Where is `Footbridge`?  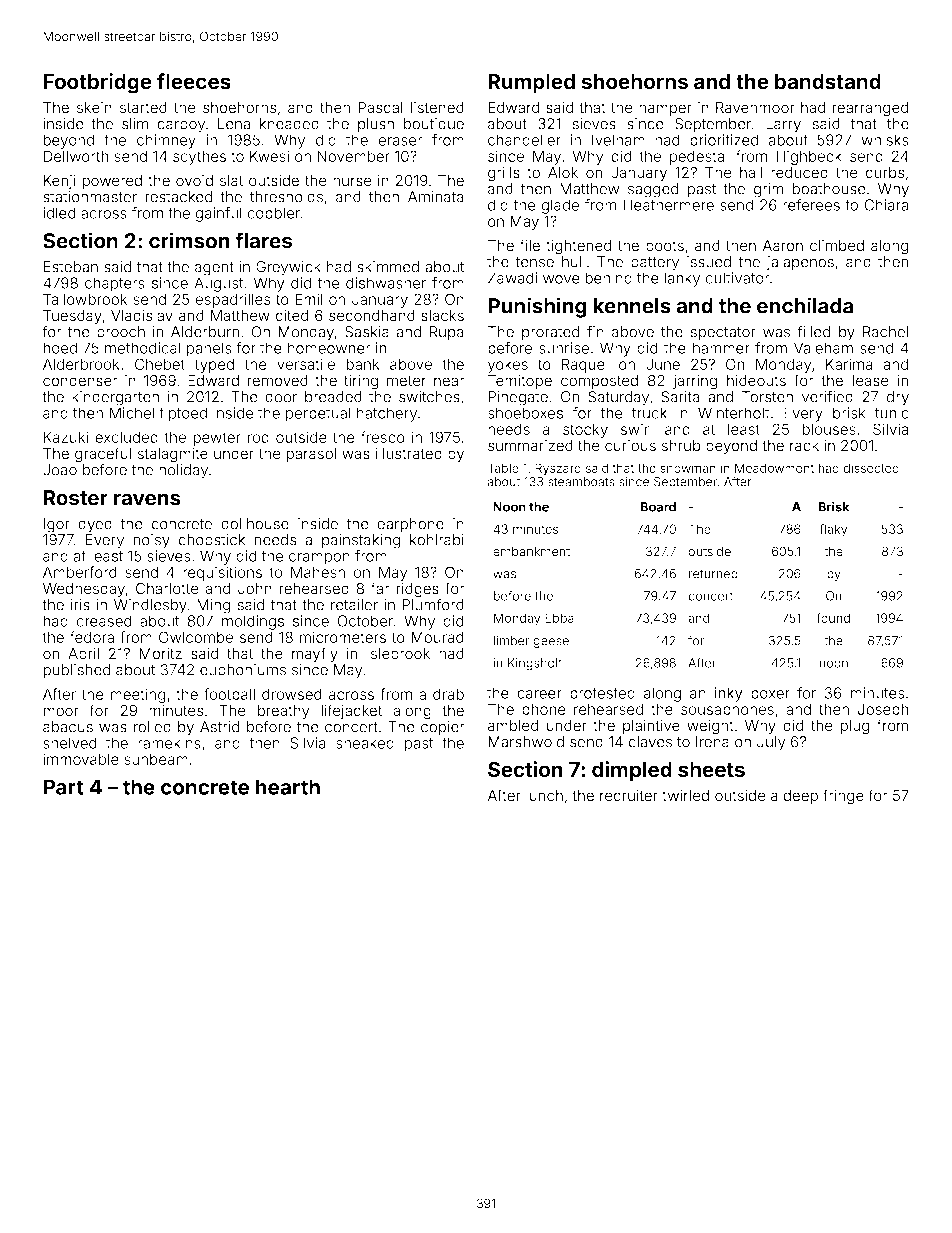
Footbridge is located at coordinates (97, 83).
